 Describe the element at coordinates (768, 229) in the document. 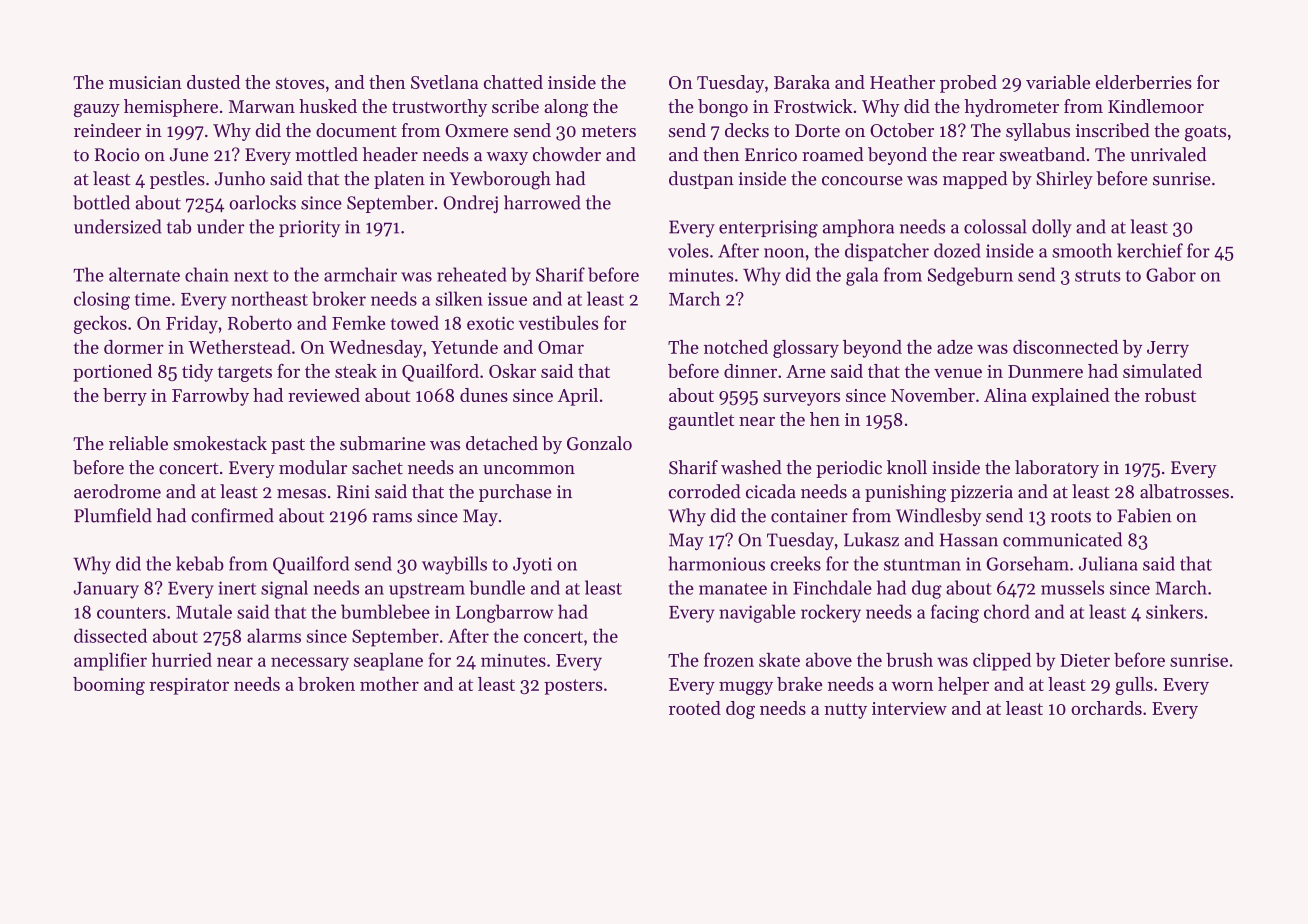

I see `enterprising` at that location.
